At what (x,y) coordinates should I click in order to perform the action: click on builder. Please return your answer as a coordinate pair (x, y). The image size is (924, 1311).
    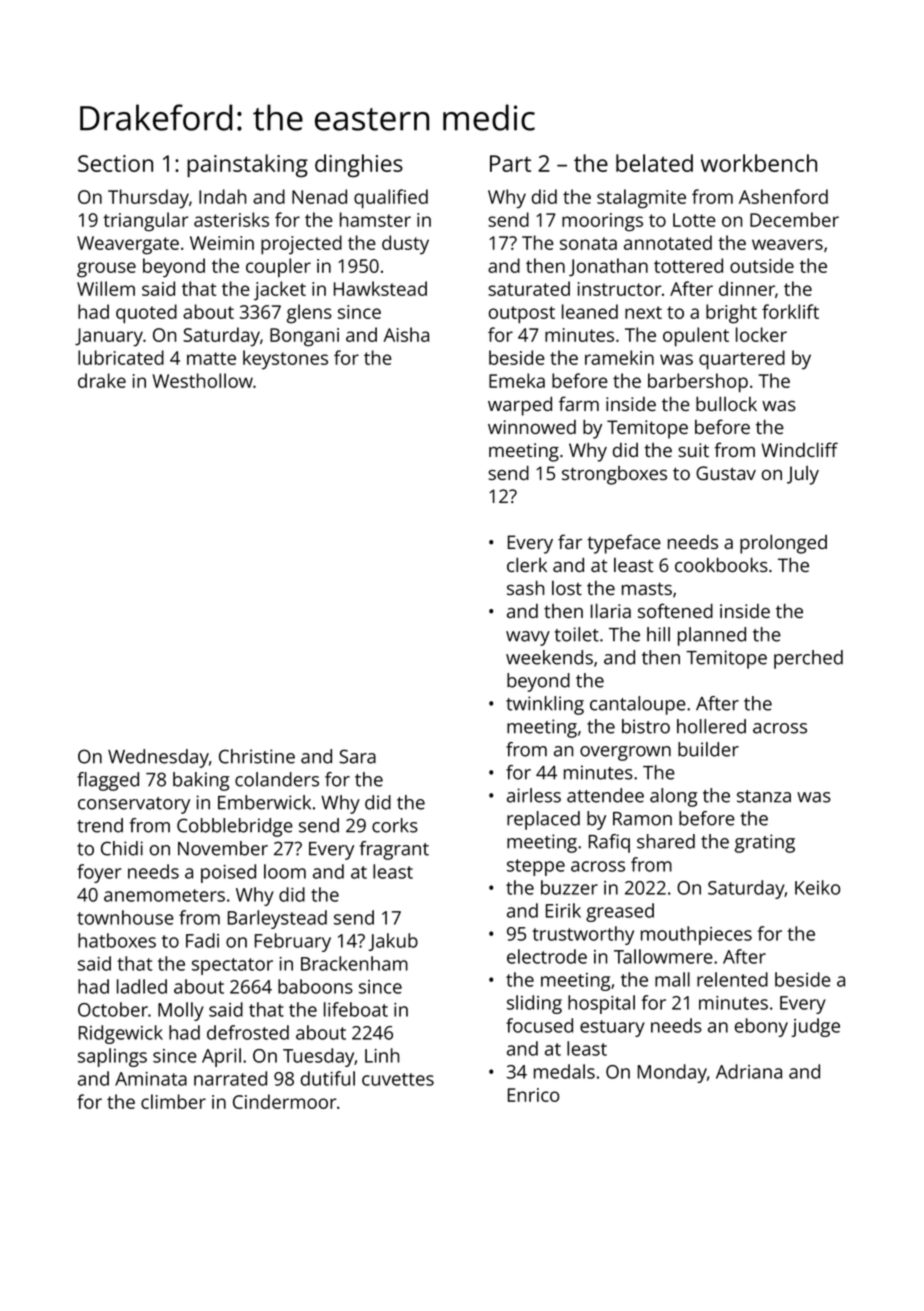
    Looking at the image, I should click on (708, 749).
